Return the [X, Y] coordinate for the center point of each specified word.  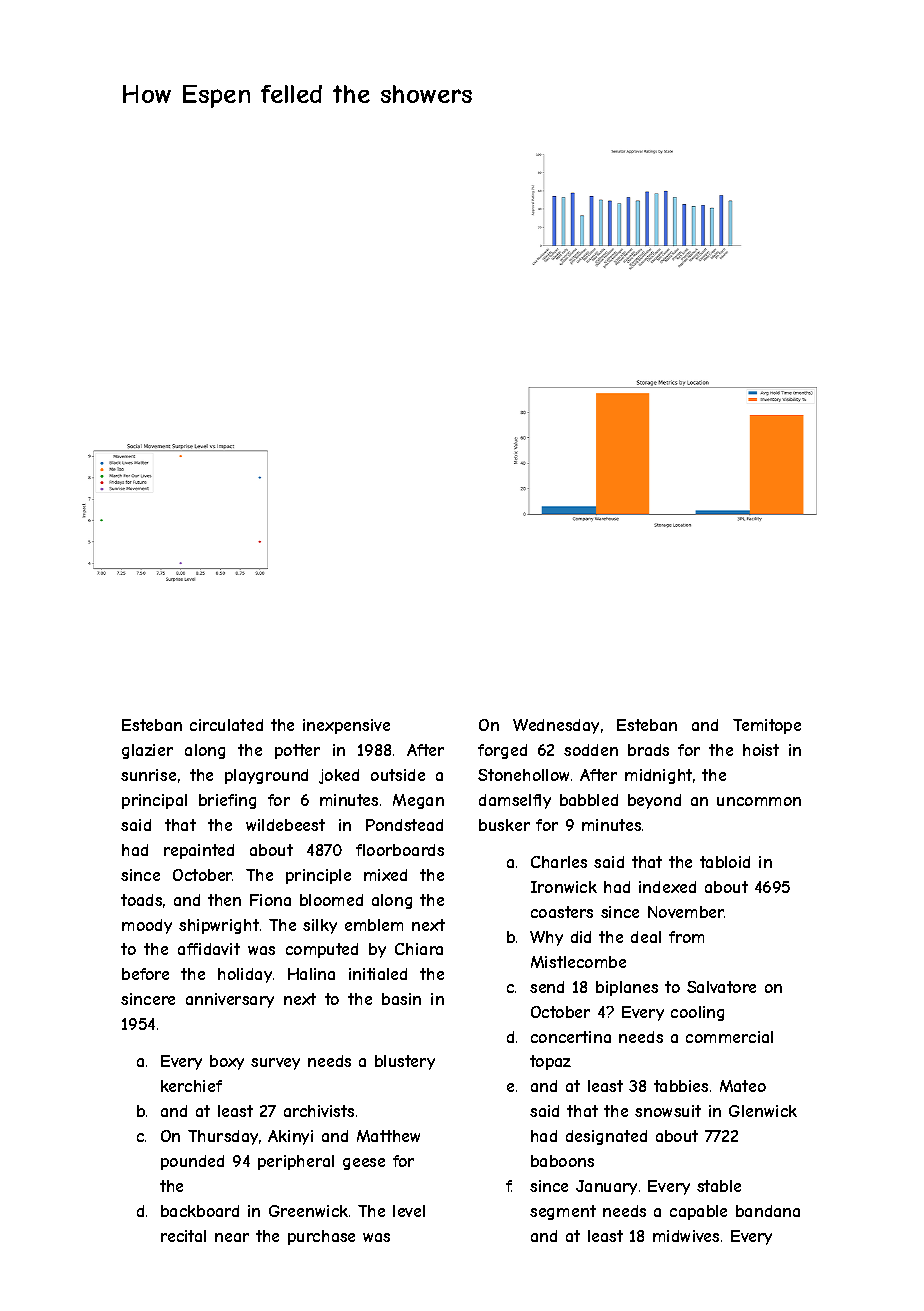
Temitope [767, 726]
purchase [321, 1237]
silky [320, 926]
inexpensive [346, 726]
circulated [226, 725]
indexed [667, 887]
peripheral [296, 1162]
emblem [374, 925]
